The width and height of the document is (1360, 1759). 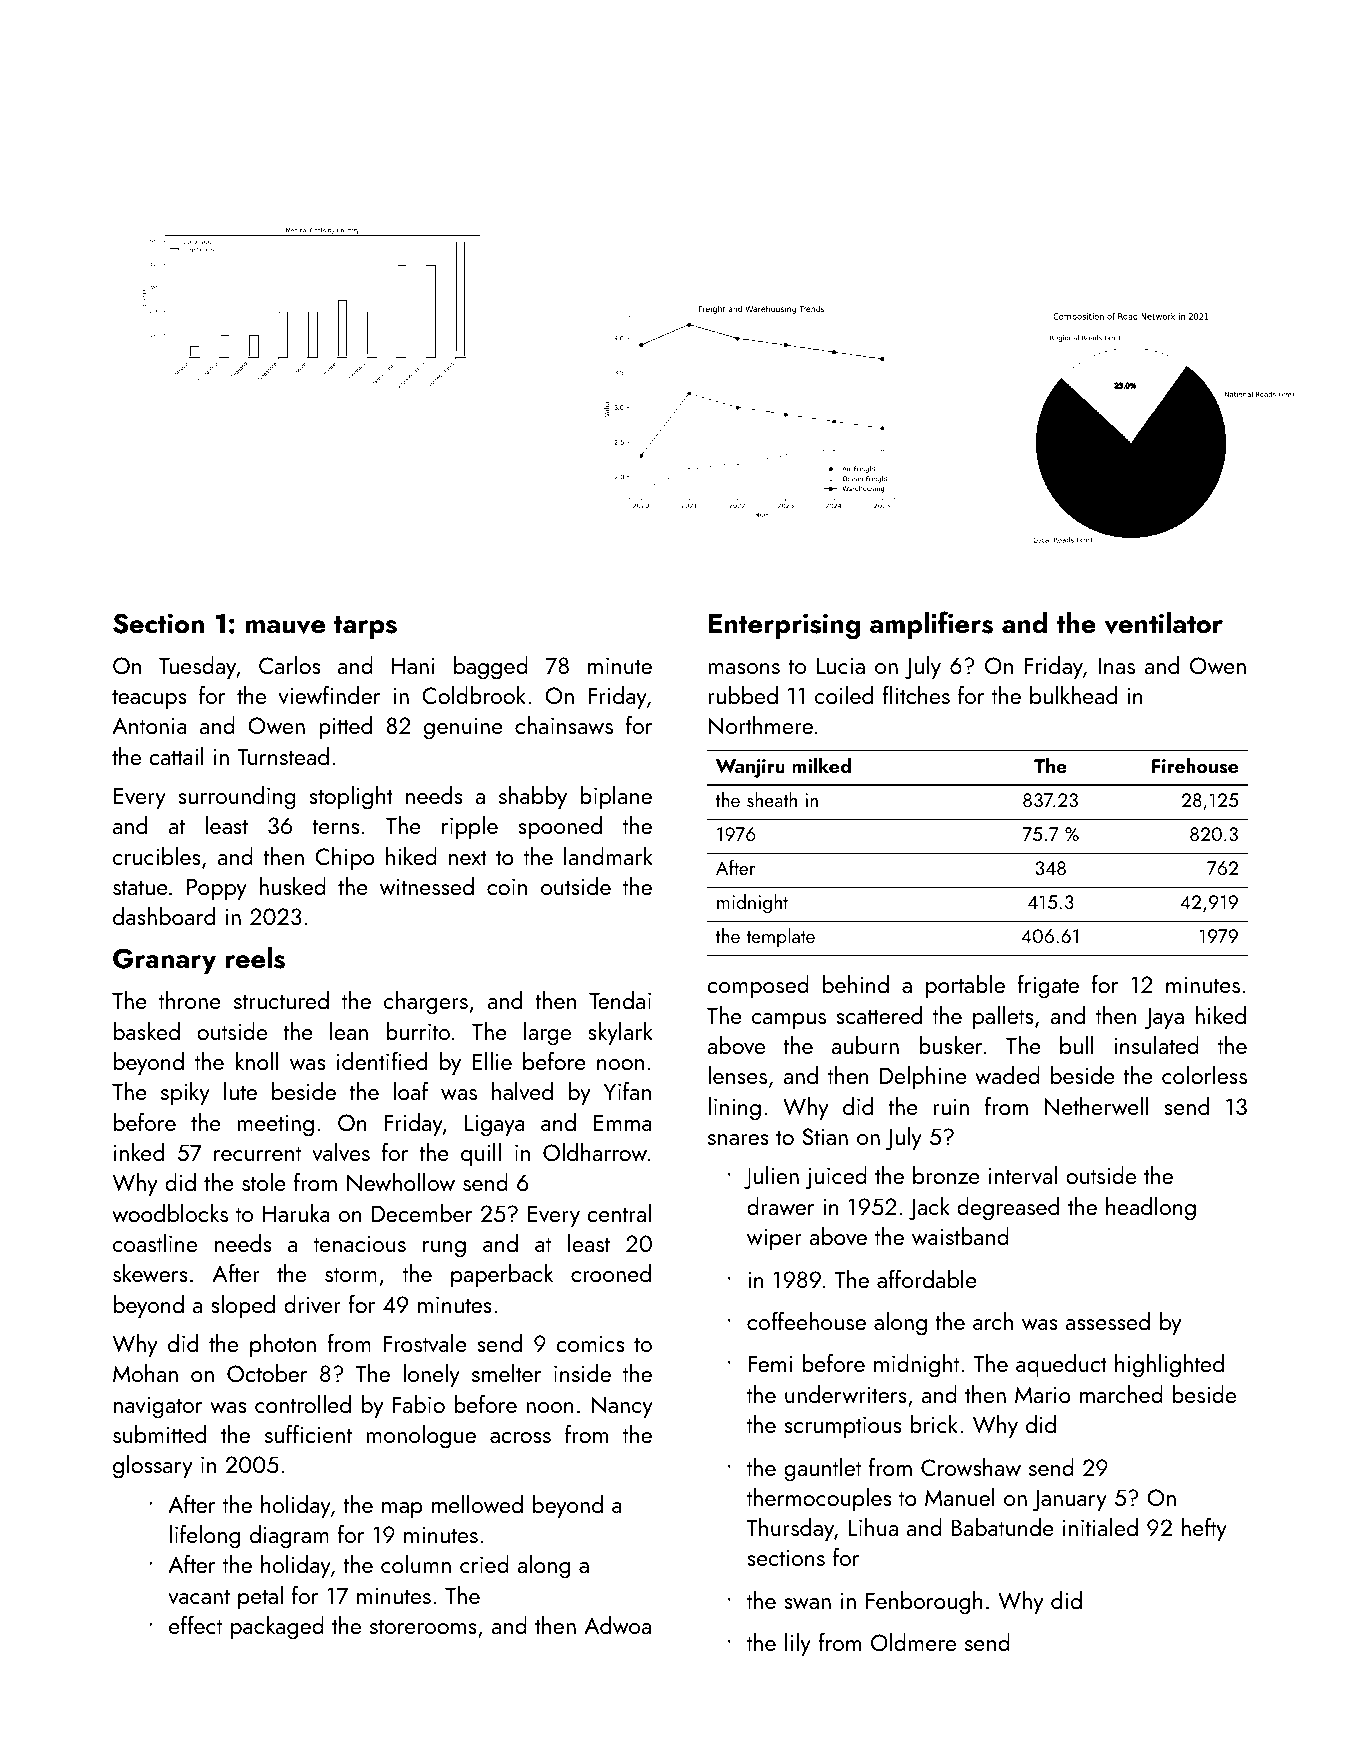 What do you see at coordinates (285, 627) in the document?
I see `mauve` at bounding box center [285, 627].
